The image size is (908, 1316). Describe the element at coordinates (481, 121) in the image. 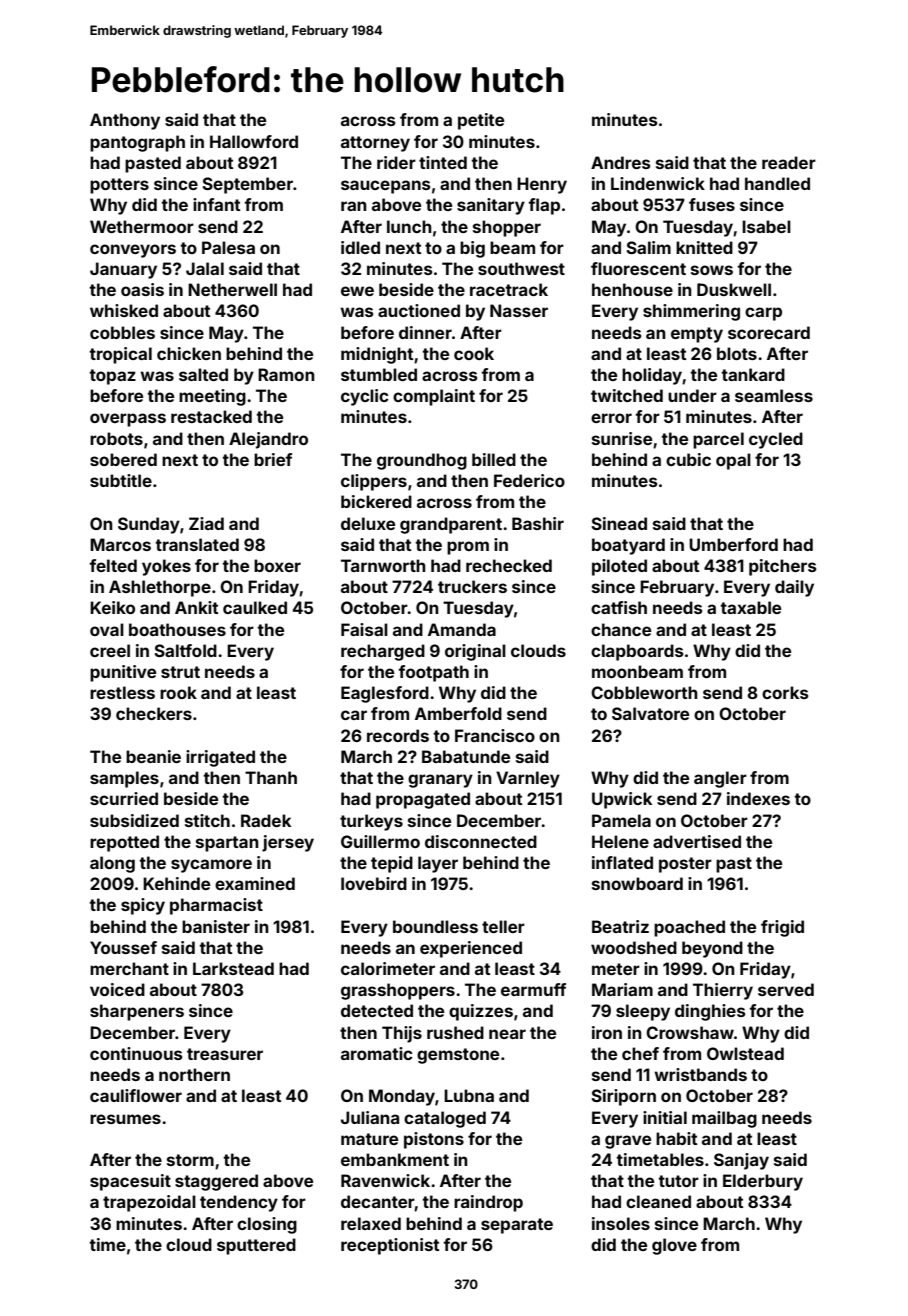

I see `petite` at that location.
